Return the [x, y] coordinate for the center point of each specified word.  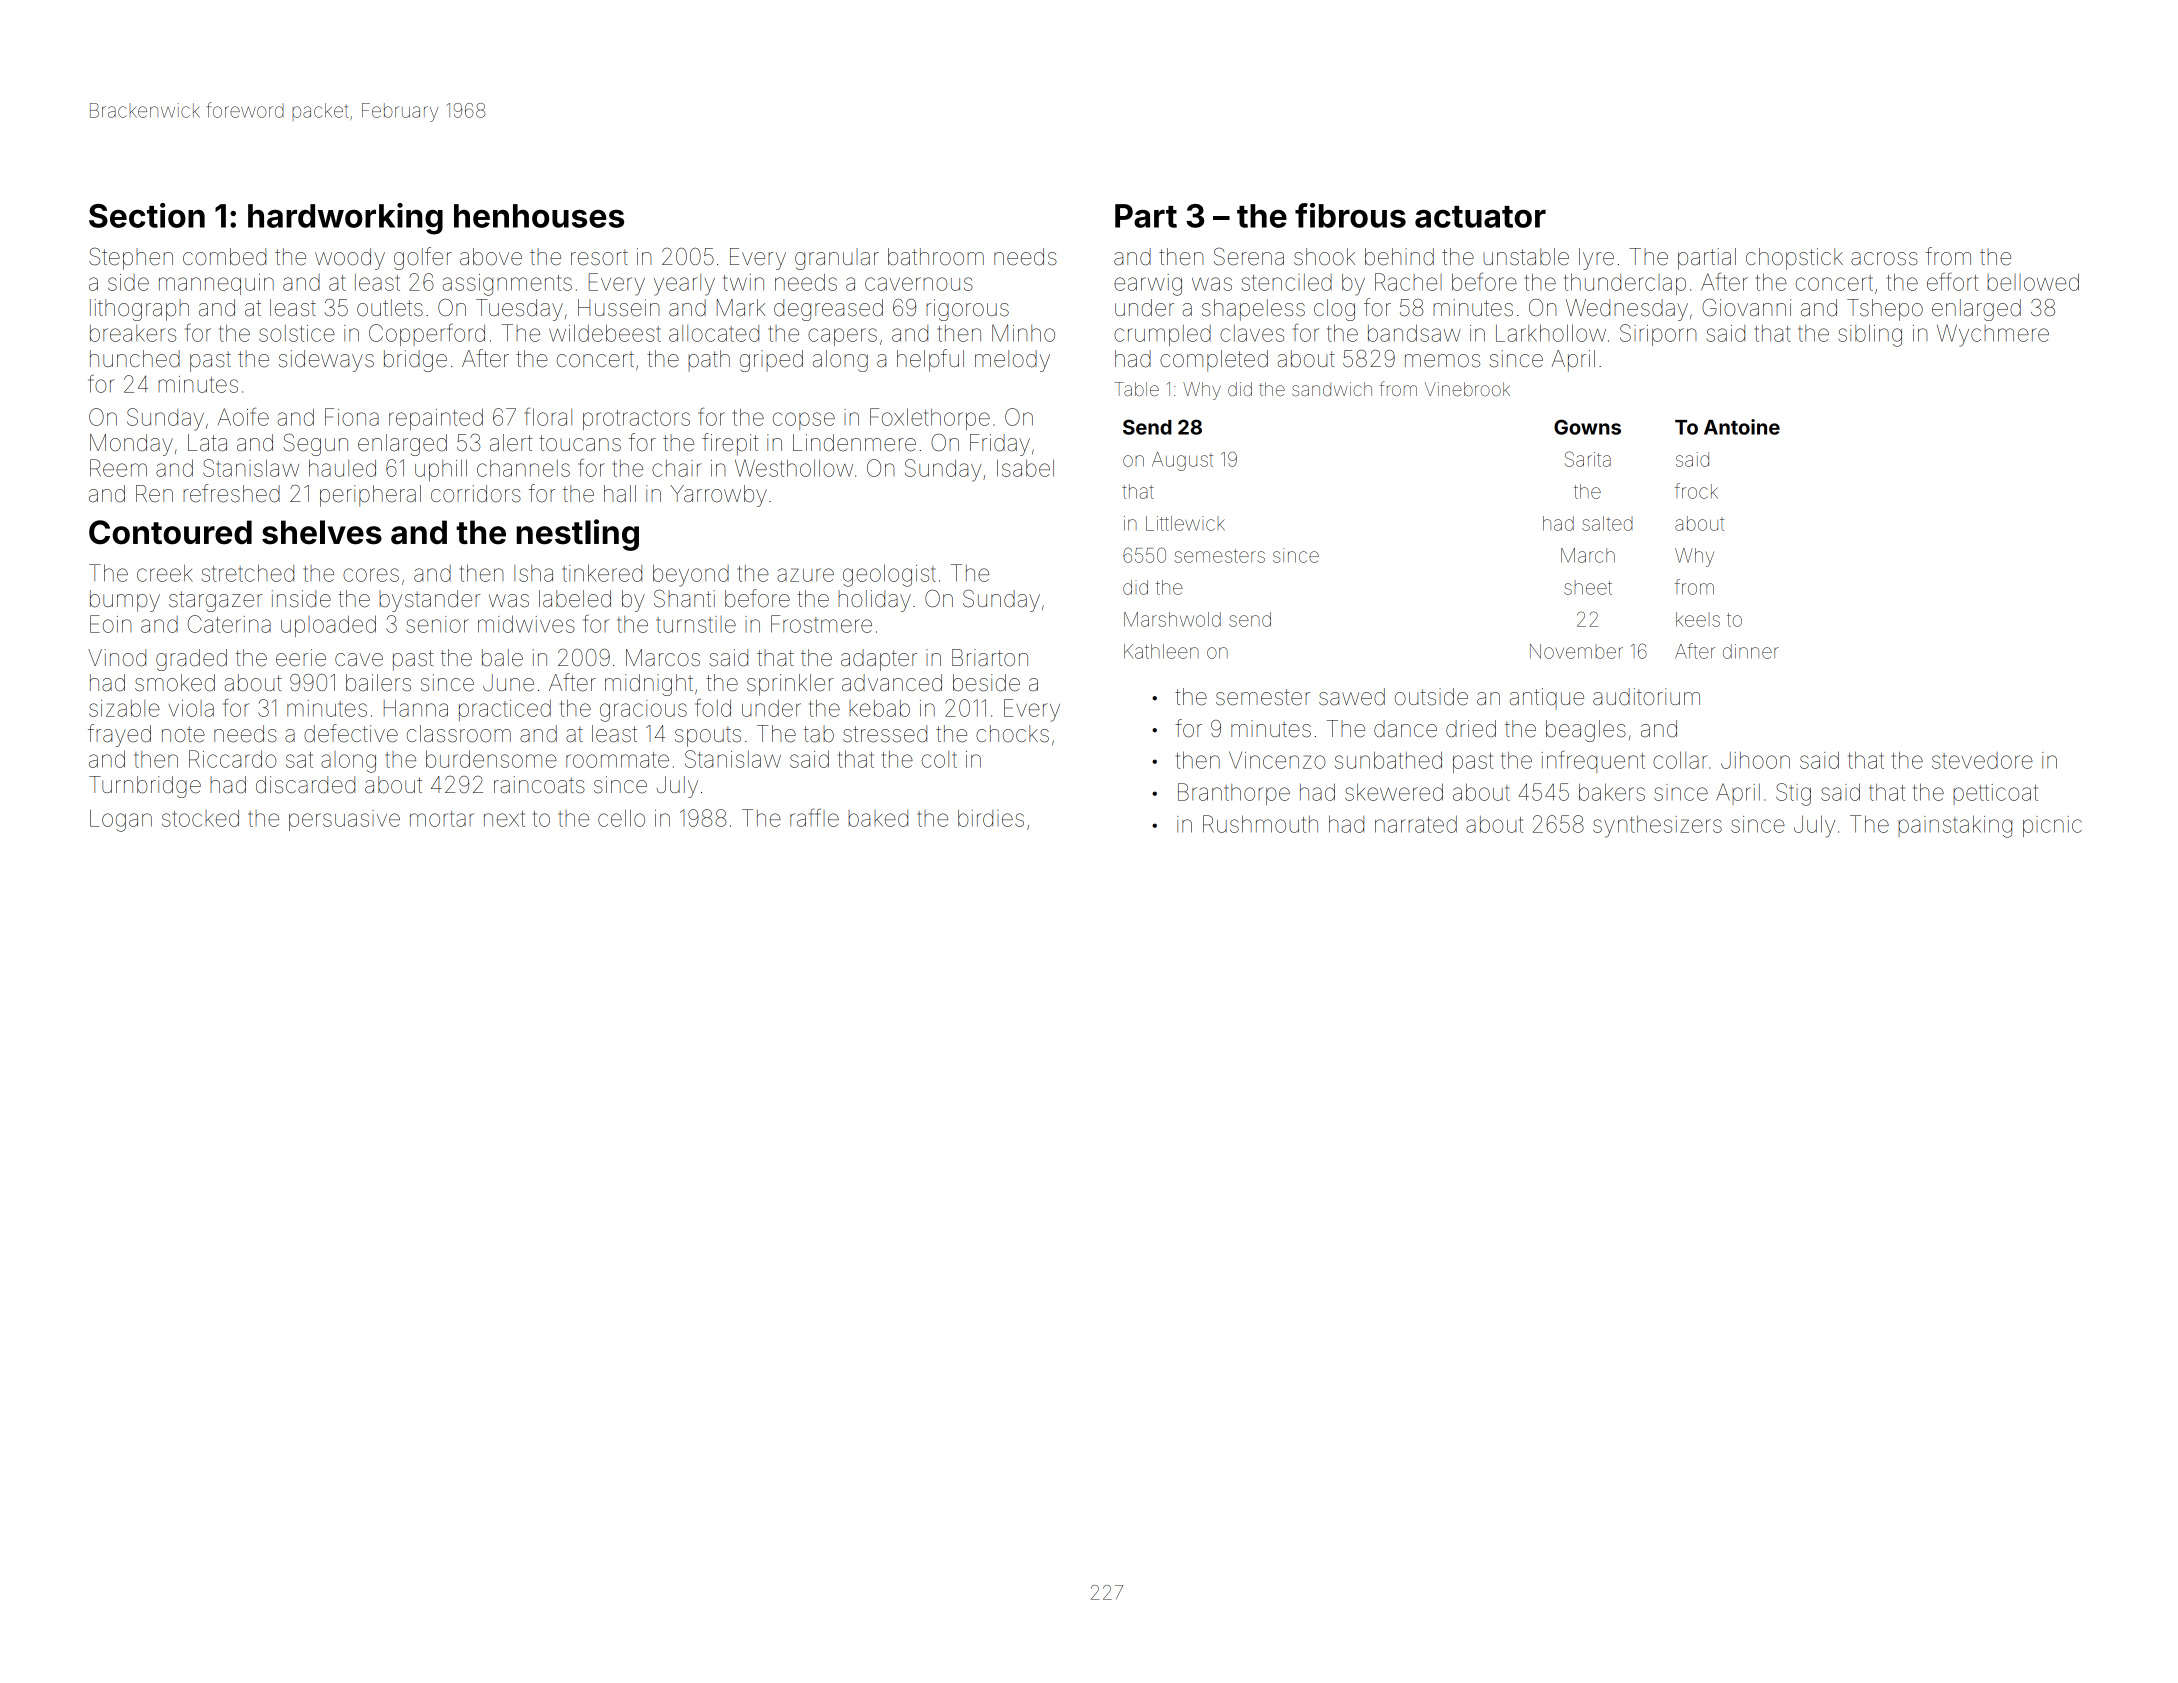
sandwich [1332, 389]
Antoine [1742, 427]
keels [1698, 619]
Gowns [1587, 427]
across [1884, 259]
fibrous [1350, 215]
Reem [118, 468]
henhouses [539, 216]
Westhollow [794, 468]
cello [621, 818]
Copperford [427, 335]
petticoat [1995, 794]
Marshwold [1172, 619]
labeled [575, 599]
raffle [814, 817]
